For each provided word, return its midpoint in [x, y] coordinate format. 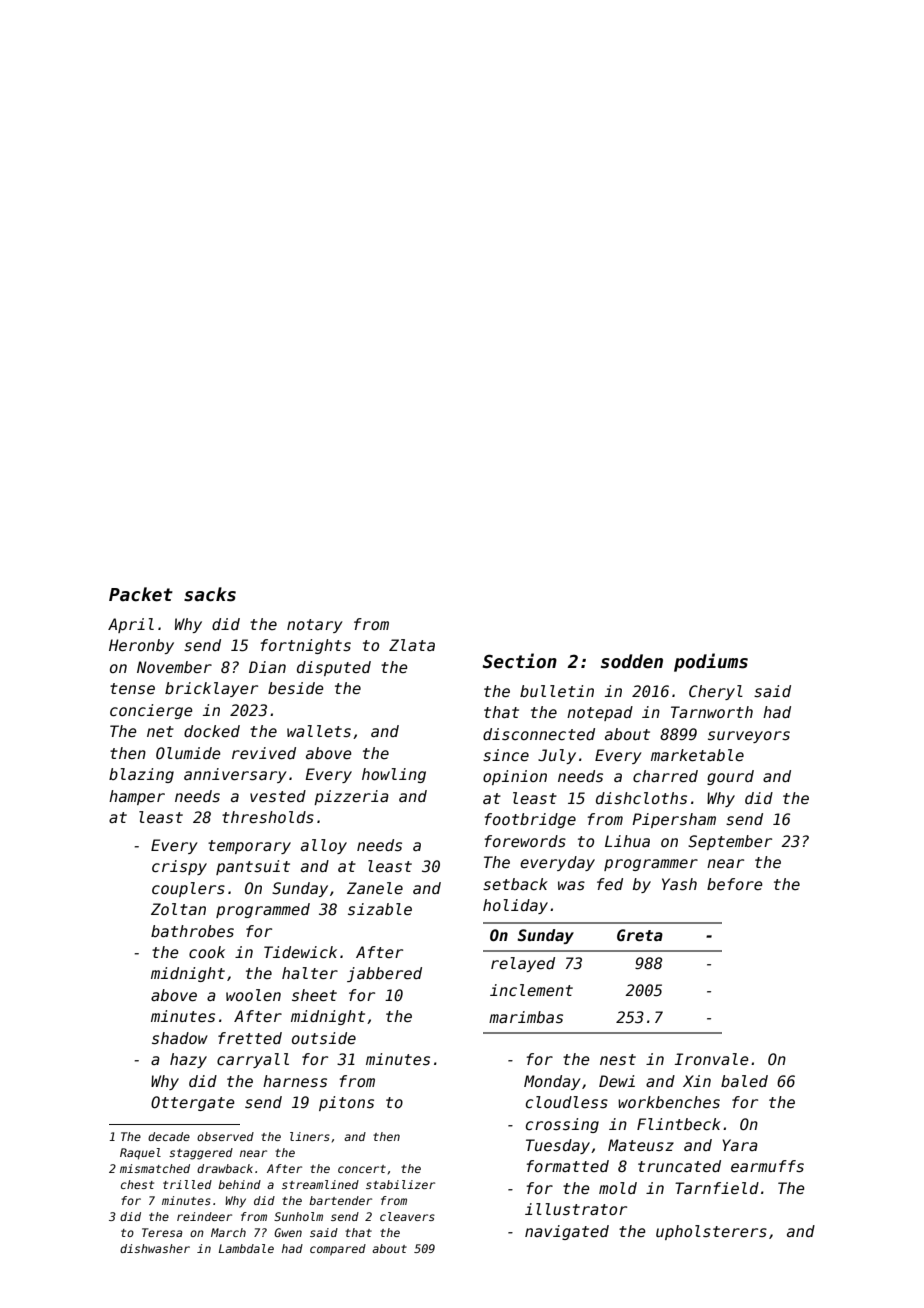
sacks [210, 594]
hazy [188, 1060]
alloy [324, 846]
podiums [711, 662]
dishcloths [641, 798]
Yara [740, 1145]
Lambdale [246, 1248]
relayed [523, 964]
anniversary [235, 775]
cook [207, 952]
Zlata [412, 645]
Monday [552, 1082]
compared [338, 1250]
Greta [640, 935]
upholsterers [711, 1232]
